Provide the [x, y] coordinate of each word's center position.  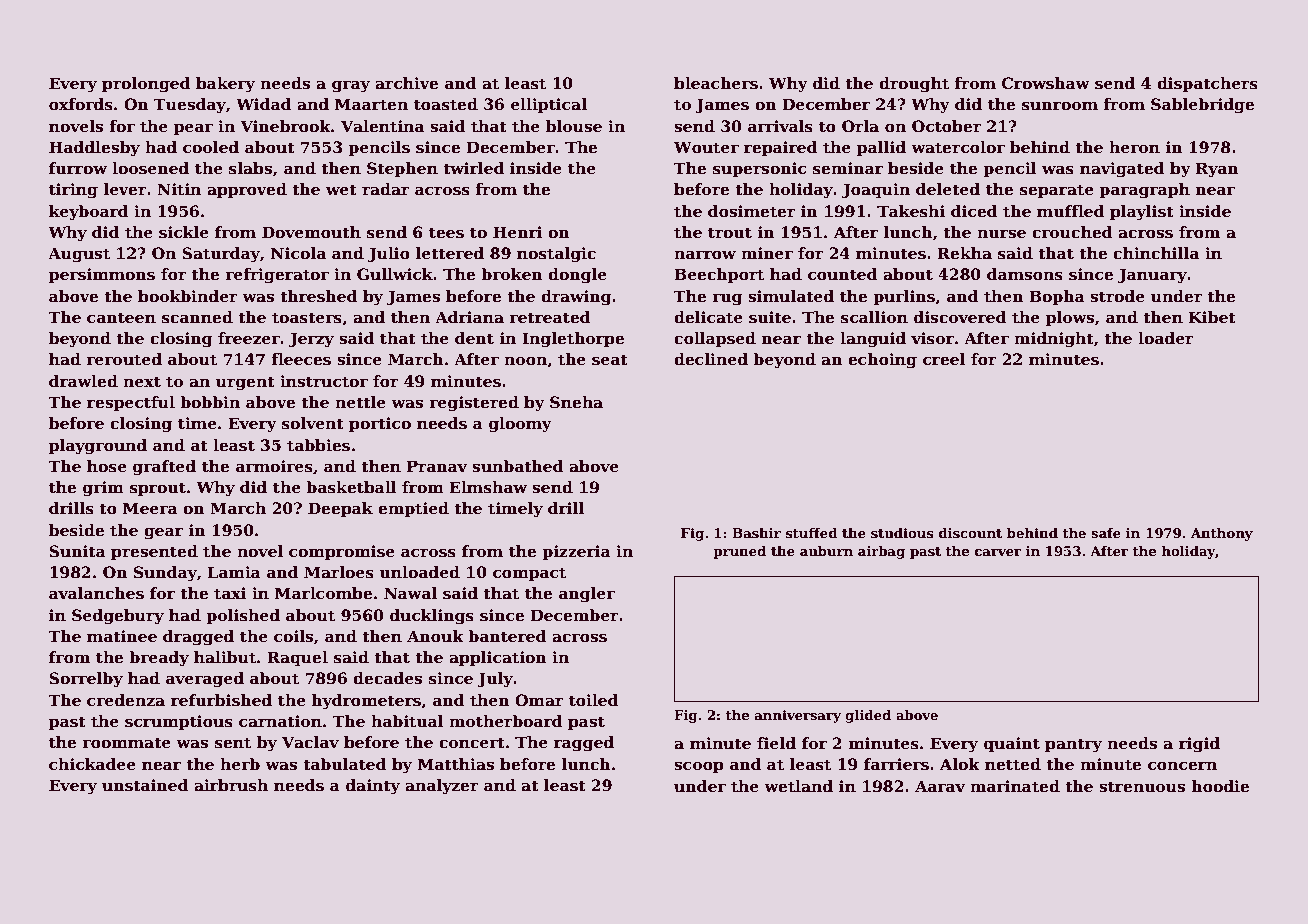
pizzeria [576, 552]
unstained [145, 785]
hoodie [1220, 786]
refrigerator [277, 276]
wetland [798, 786]
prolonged [146, 85]
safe [1106, 533]
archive [406, 83]
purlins [904, 297]
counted [843, 274]
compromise [342, 552]
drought [914, 85]
